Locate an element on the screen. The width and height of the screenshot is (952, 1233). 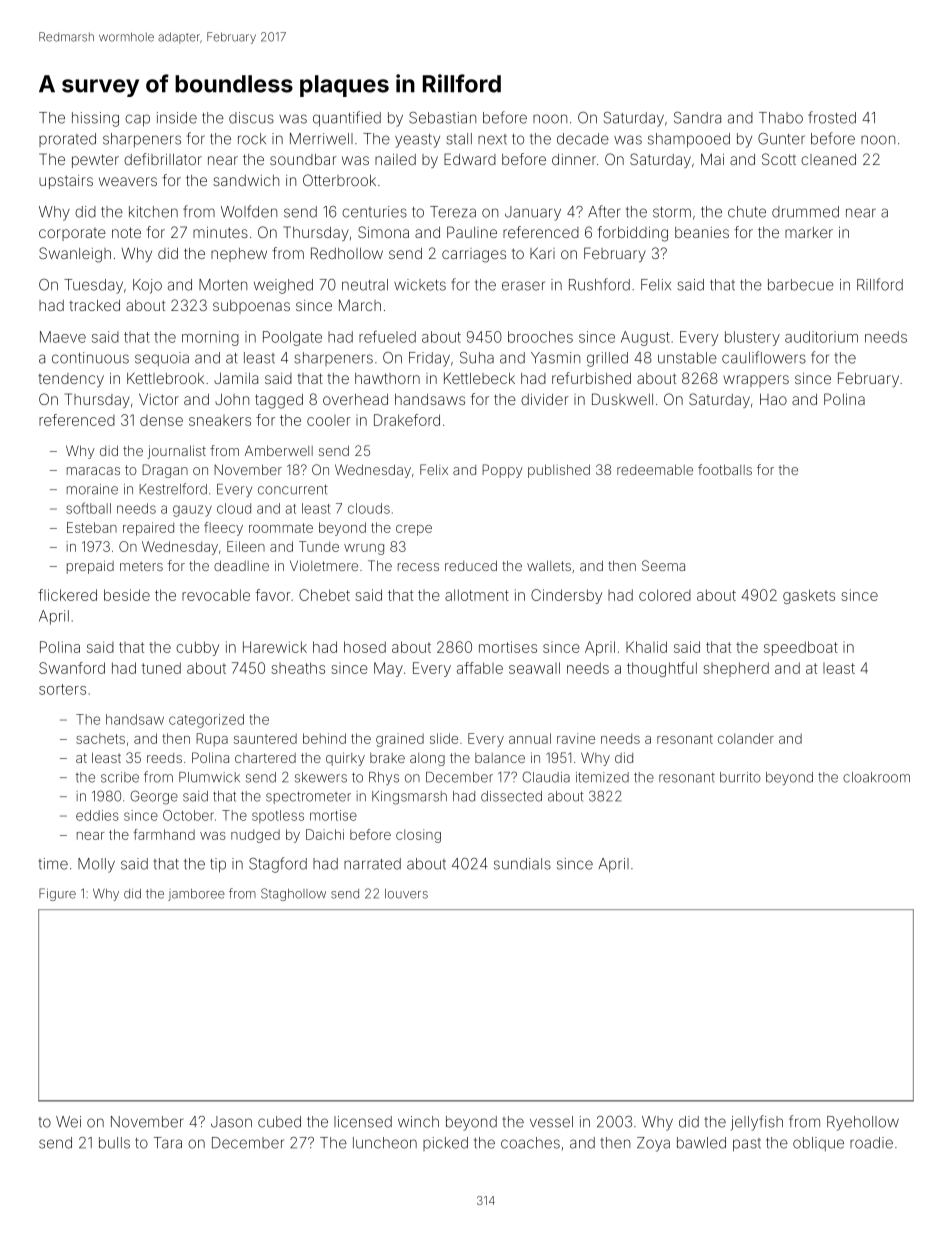
licensed is located at coordinates (363, 1122).
